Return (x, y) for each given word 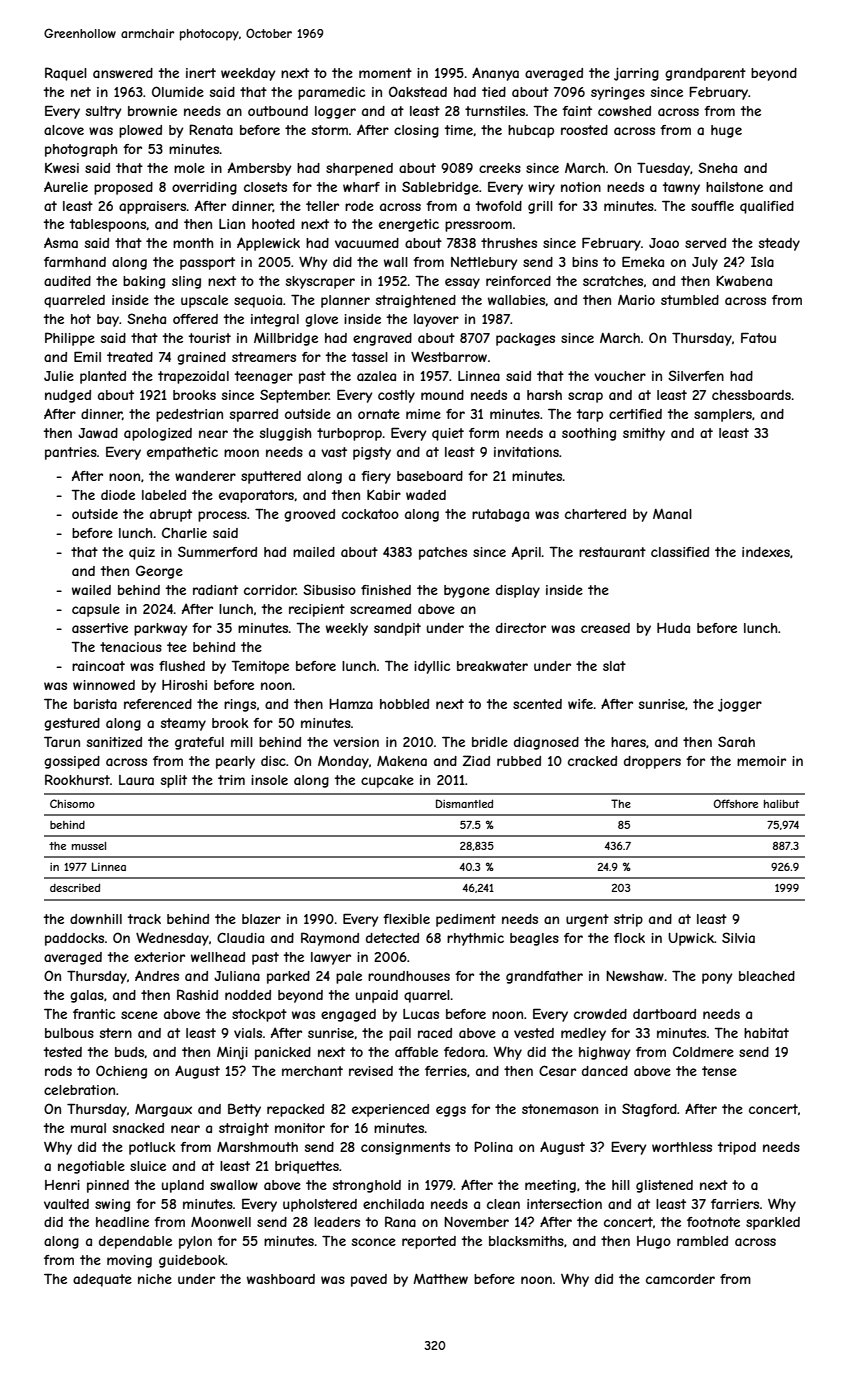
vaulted (66, 1204)
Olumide (178, 91)
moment (385, 73)
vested (534, 1033)
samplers (723, 415)
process (222, 516)
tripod (737, 1148)
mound (442, 395)
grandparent (705, 74)
